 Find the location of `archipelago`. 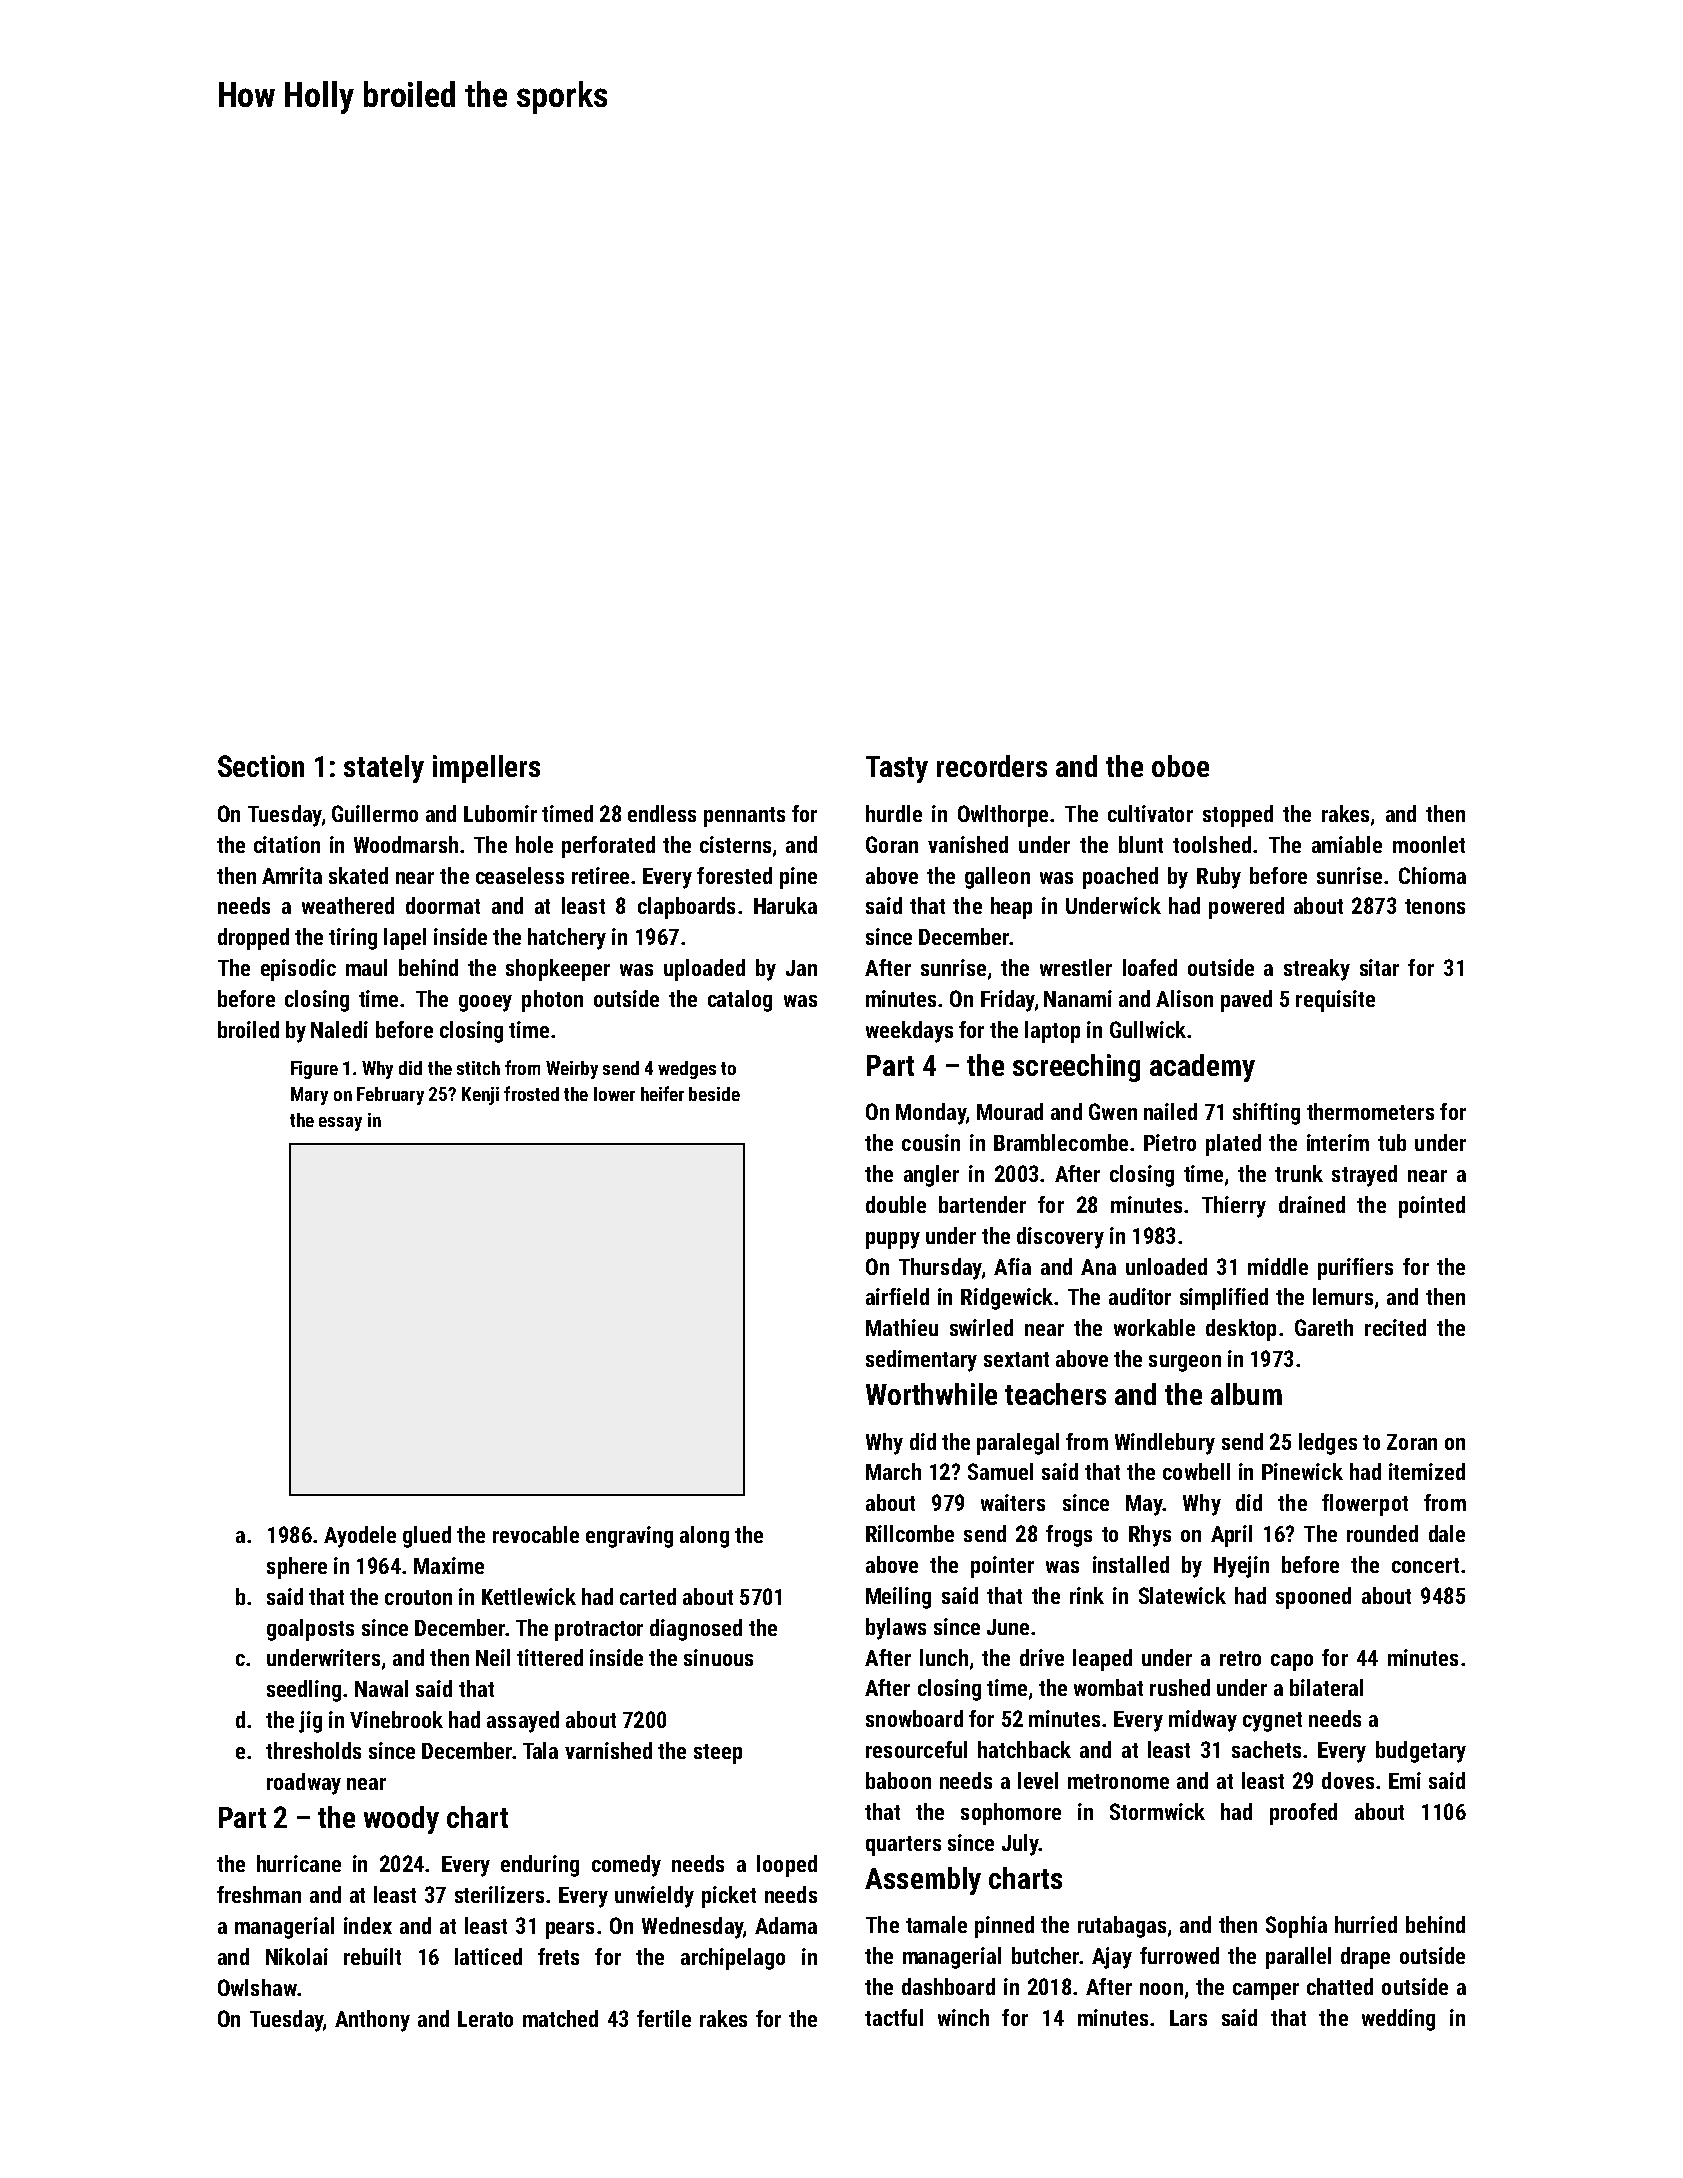

archipelago is located at coordinates (733, 1959).
